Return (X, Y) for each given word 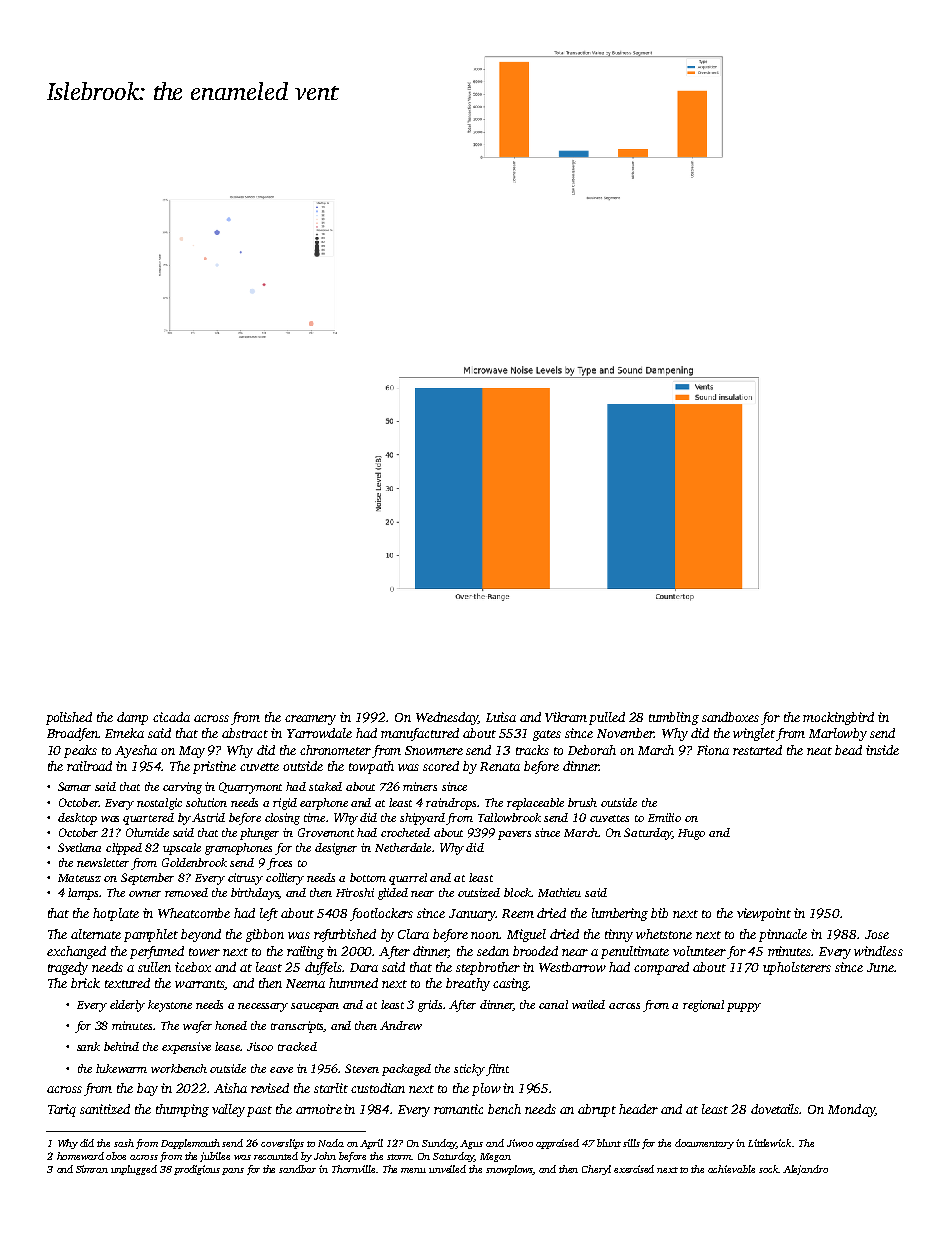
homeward (80, 1156)
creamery (310, 720)
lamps (83, 894)
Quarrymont (250, 788)
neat (819, 751)
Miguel (526, 935)
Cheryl (596, 1170)
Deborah (592, 750)
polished (69, 718)
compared (661, 968)
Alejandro (805, 1170)
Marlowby (838, 734)
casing (511, 984)
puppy (744, 1007)
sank (88, 1046)
